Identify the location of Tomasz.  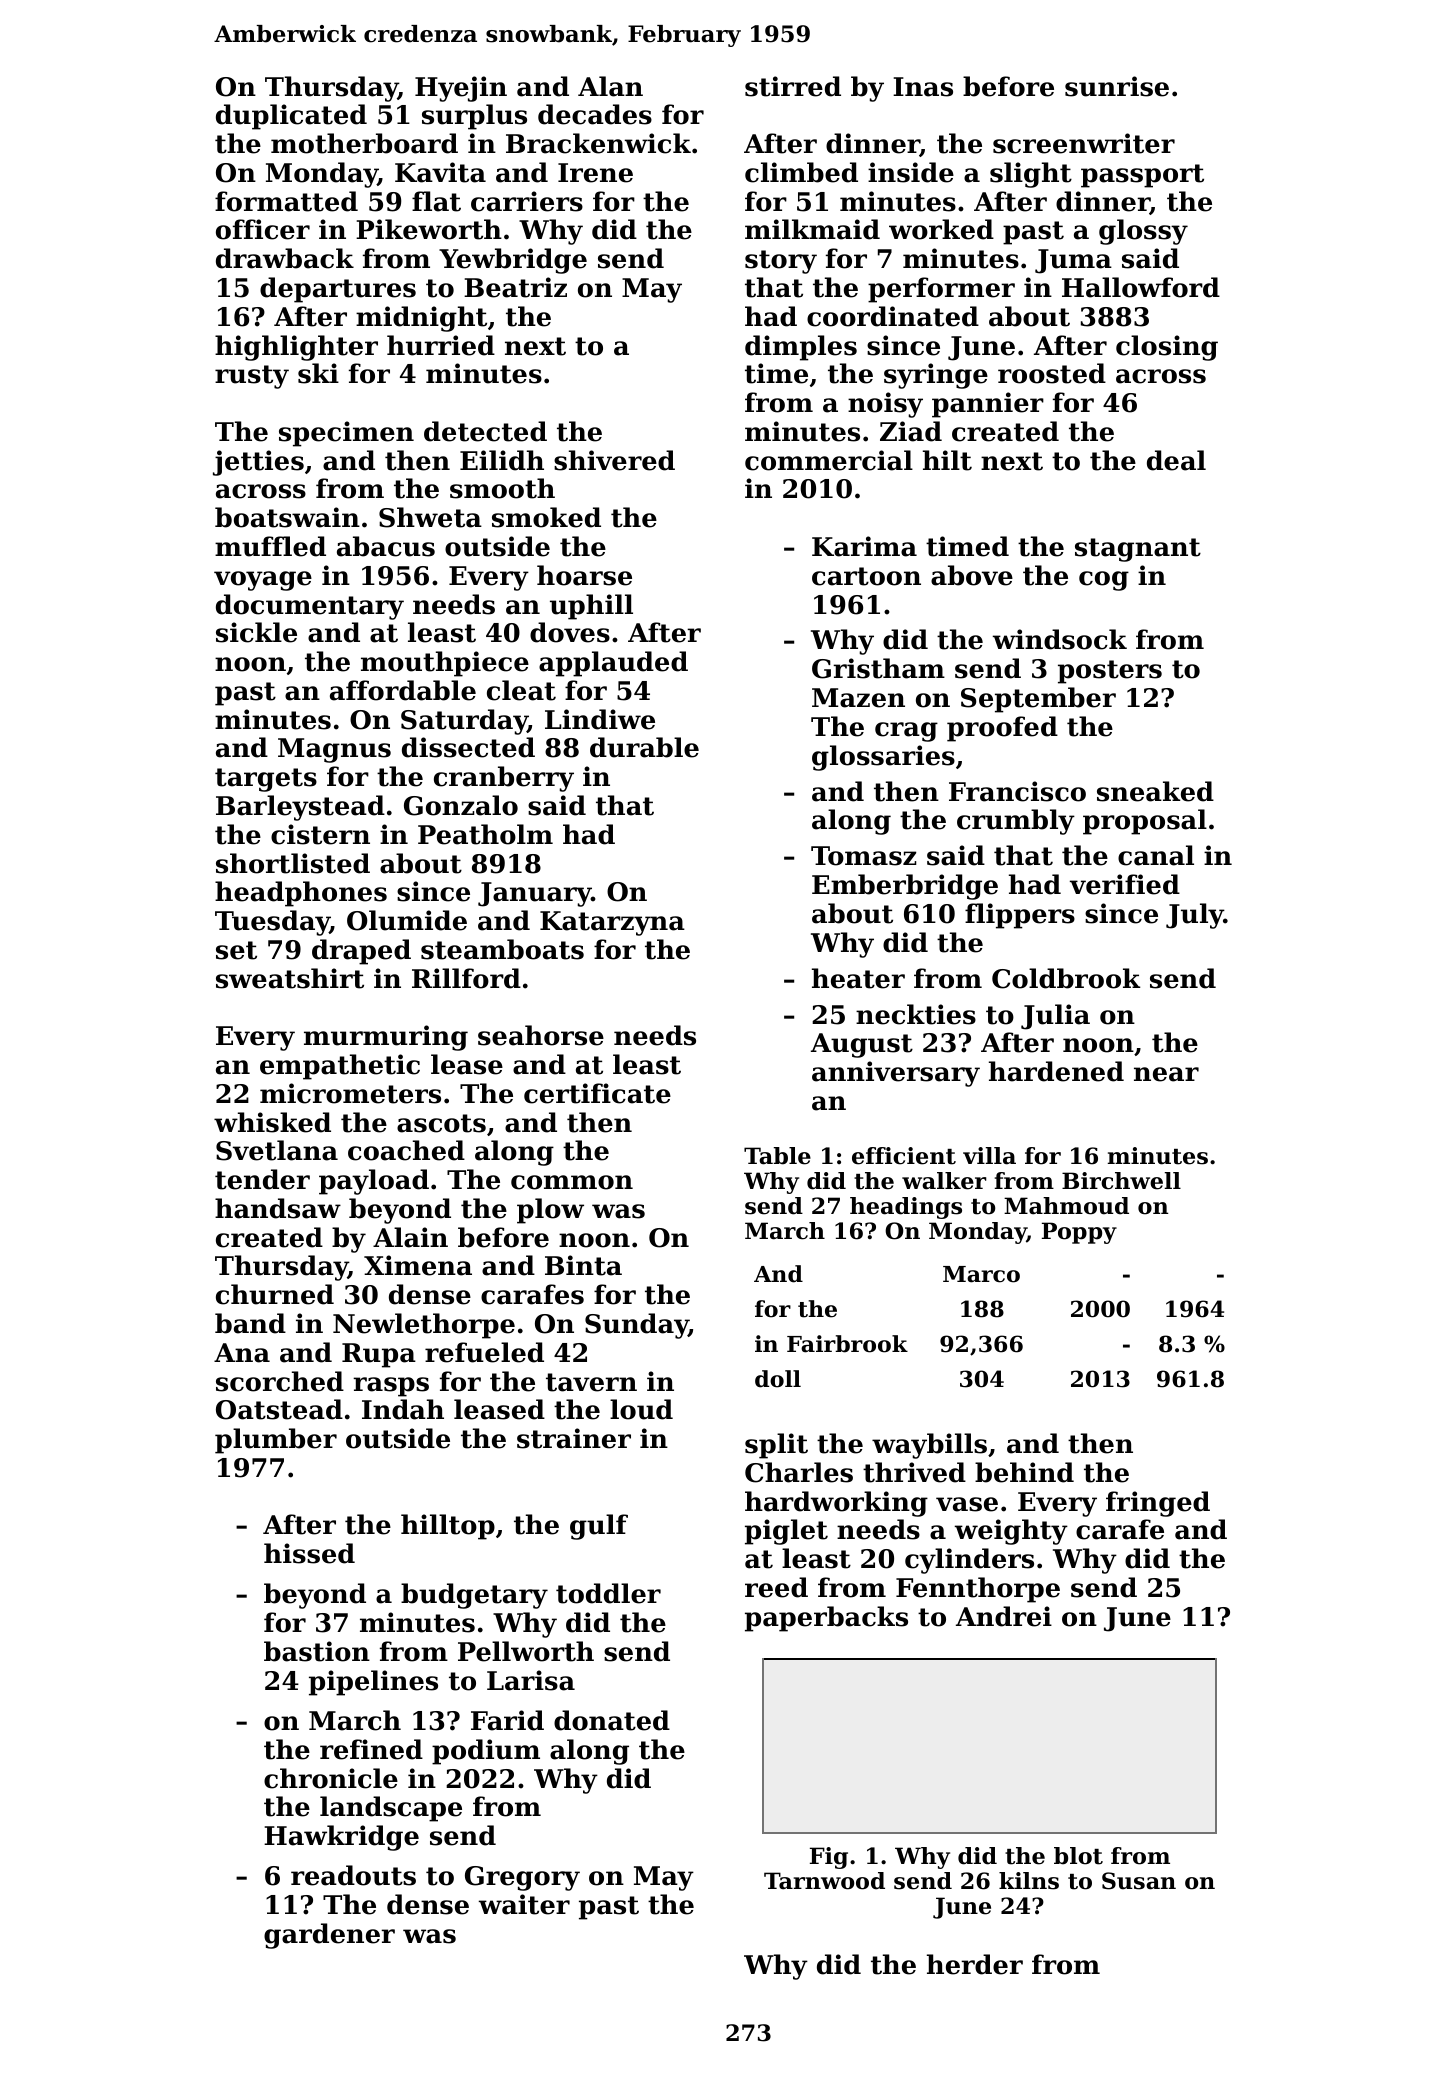
(863, 856).
